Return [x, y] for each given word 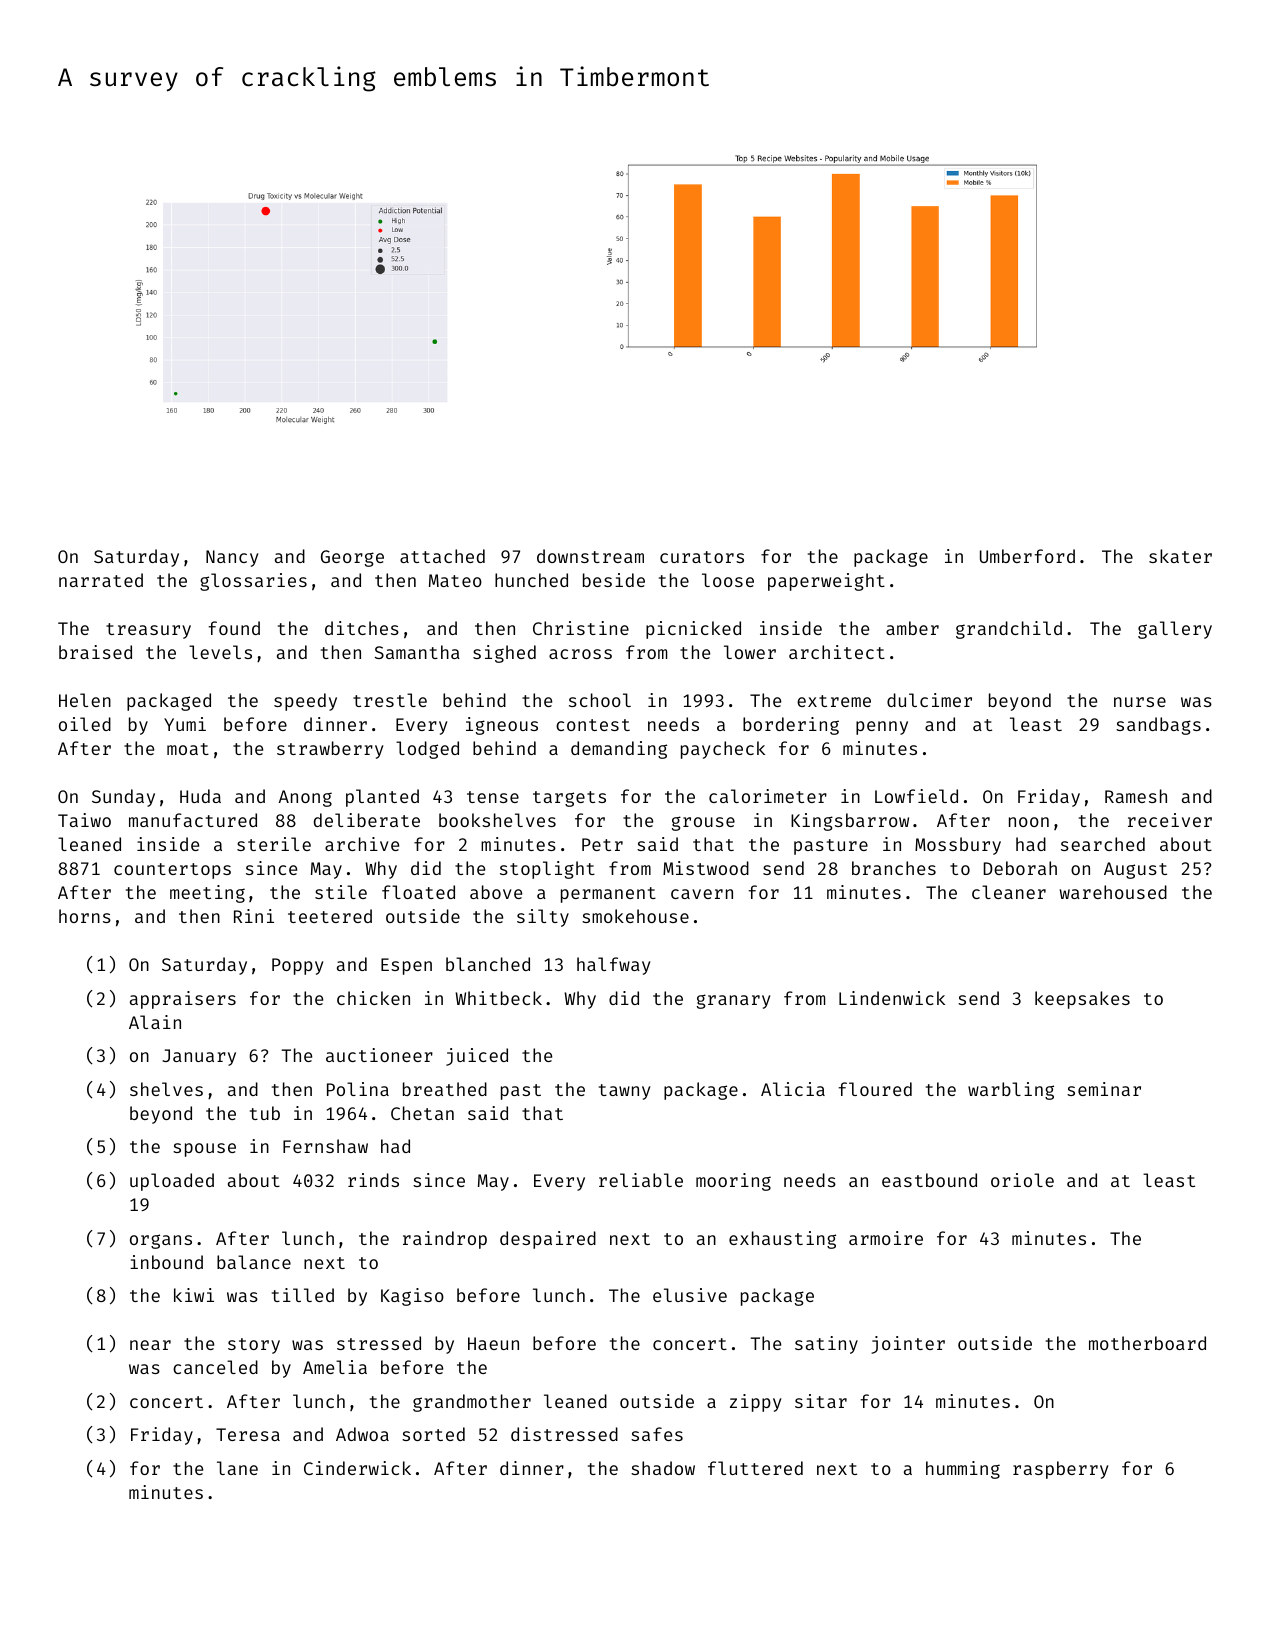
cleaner [1009, 892]
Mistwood [706, 868]
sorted [433, 1434]
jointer [908, 1345]
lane [237, 1468]
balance [254, 1262]
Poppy [297, 966]
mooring [733, 1182]
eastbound [929, 1180]
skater [1180, 556]
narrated [101, 580]
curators [702, 557]
